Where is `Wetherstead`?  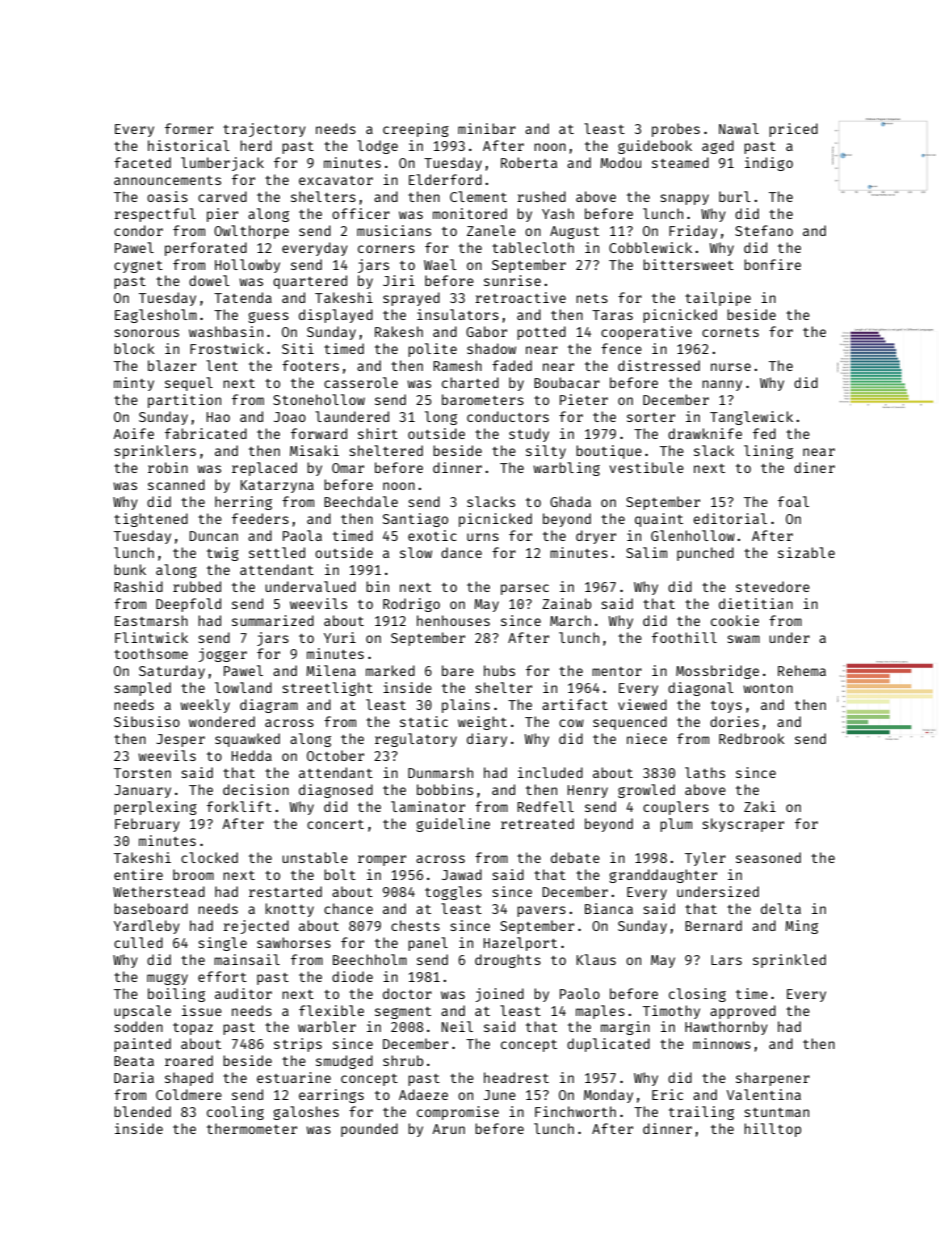 Wetherstead is located at coordinates (159, 891).
